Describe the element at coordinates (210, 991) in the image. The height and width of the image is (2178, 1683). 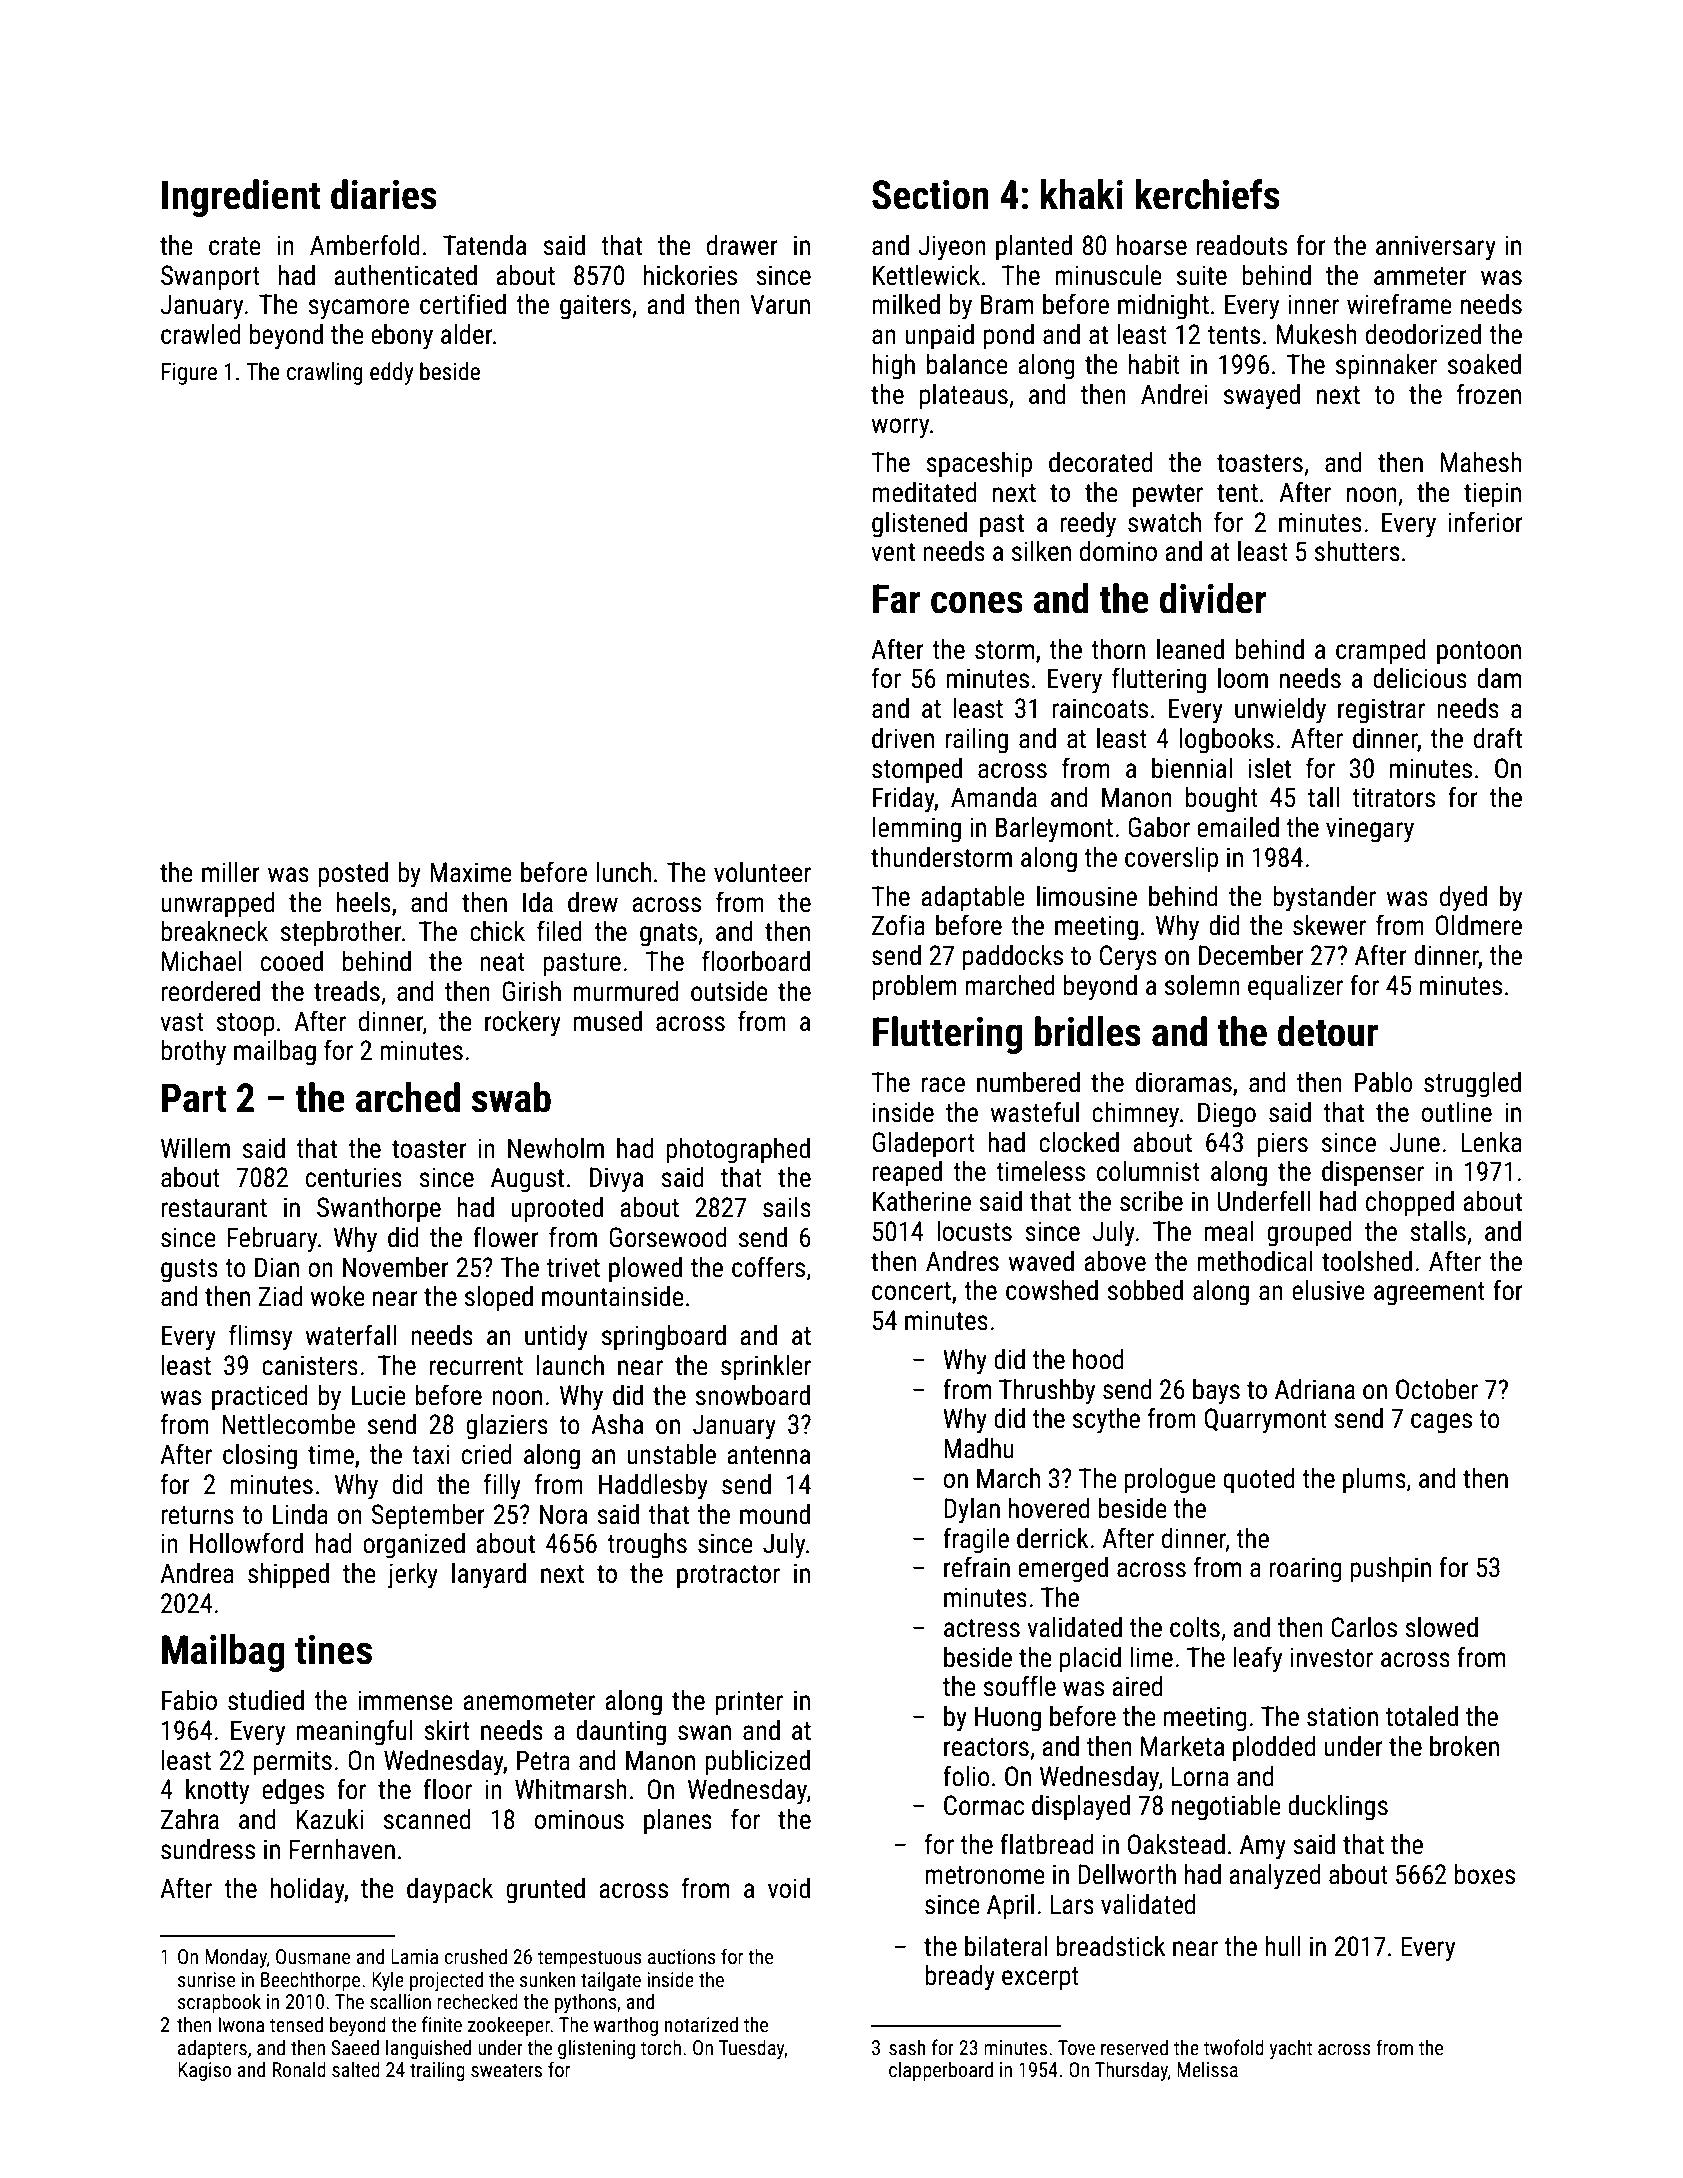
I see `reordered` at that location.
